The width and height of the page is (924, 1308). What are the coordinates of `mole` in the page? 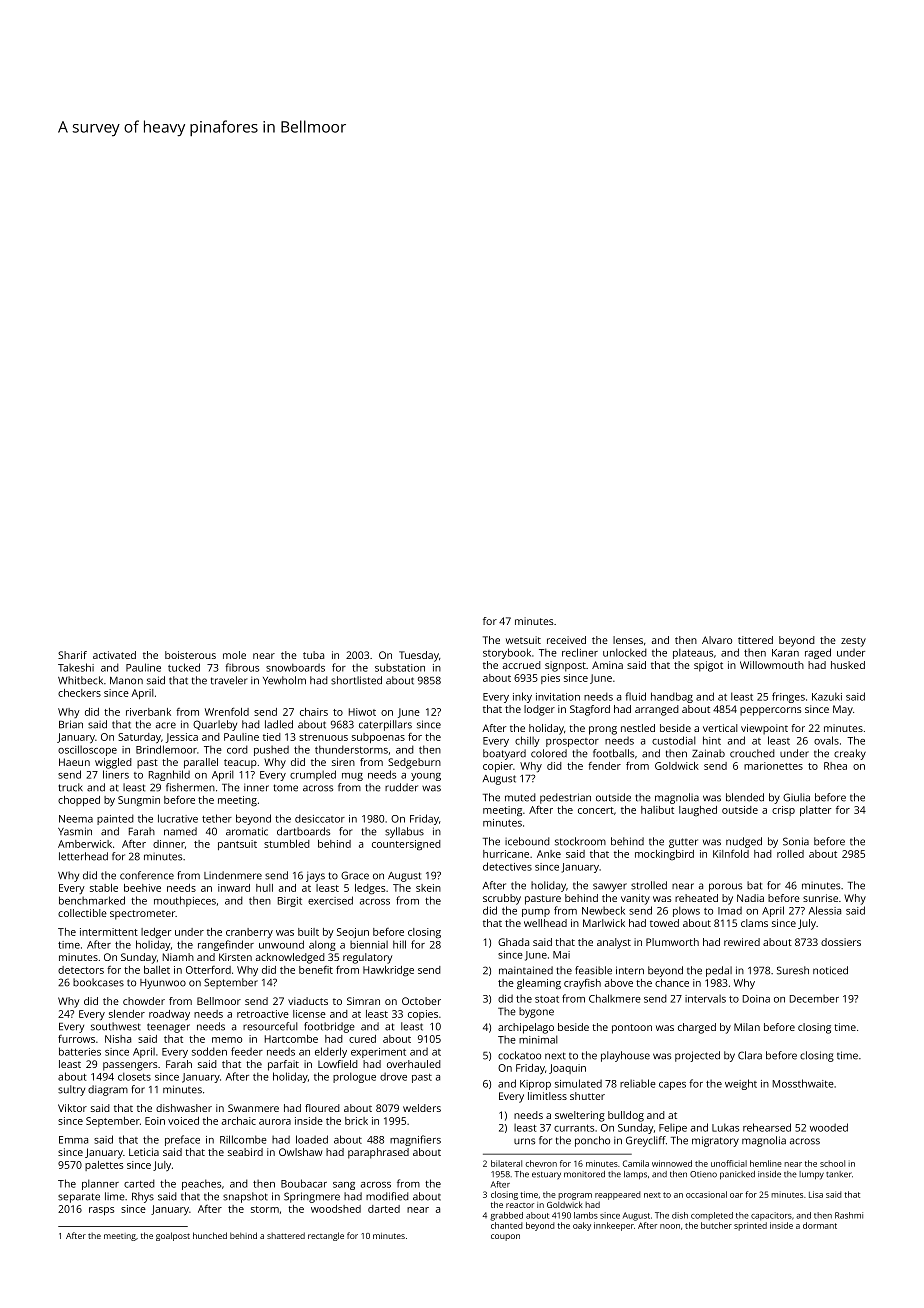 It's located at (234, 655).
